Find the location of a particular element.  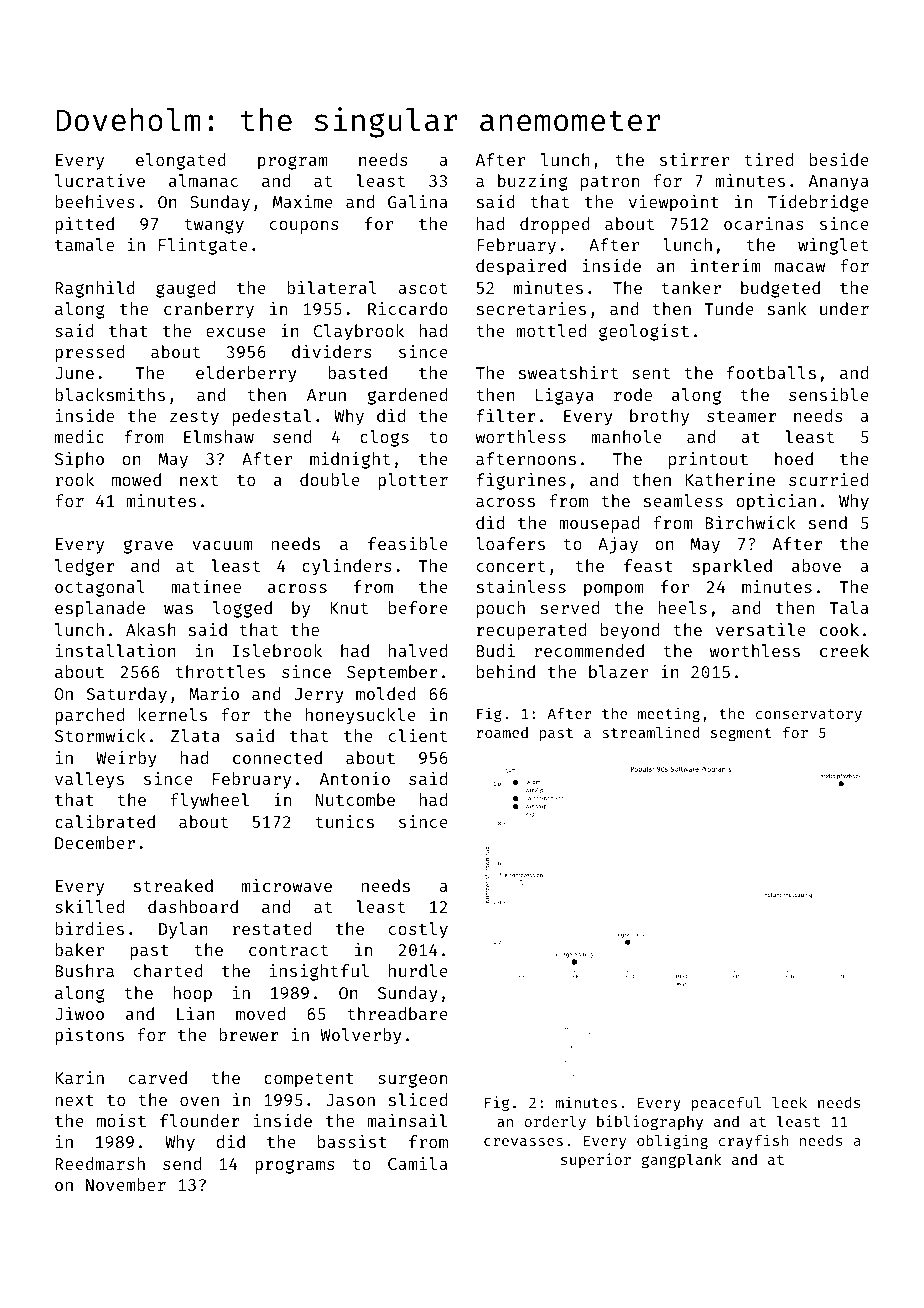

ascot is located at coordinates (422, 288).
